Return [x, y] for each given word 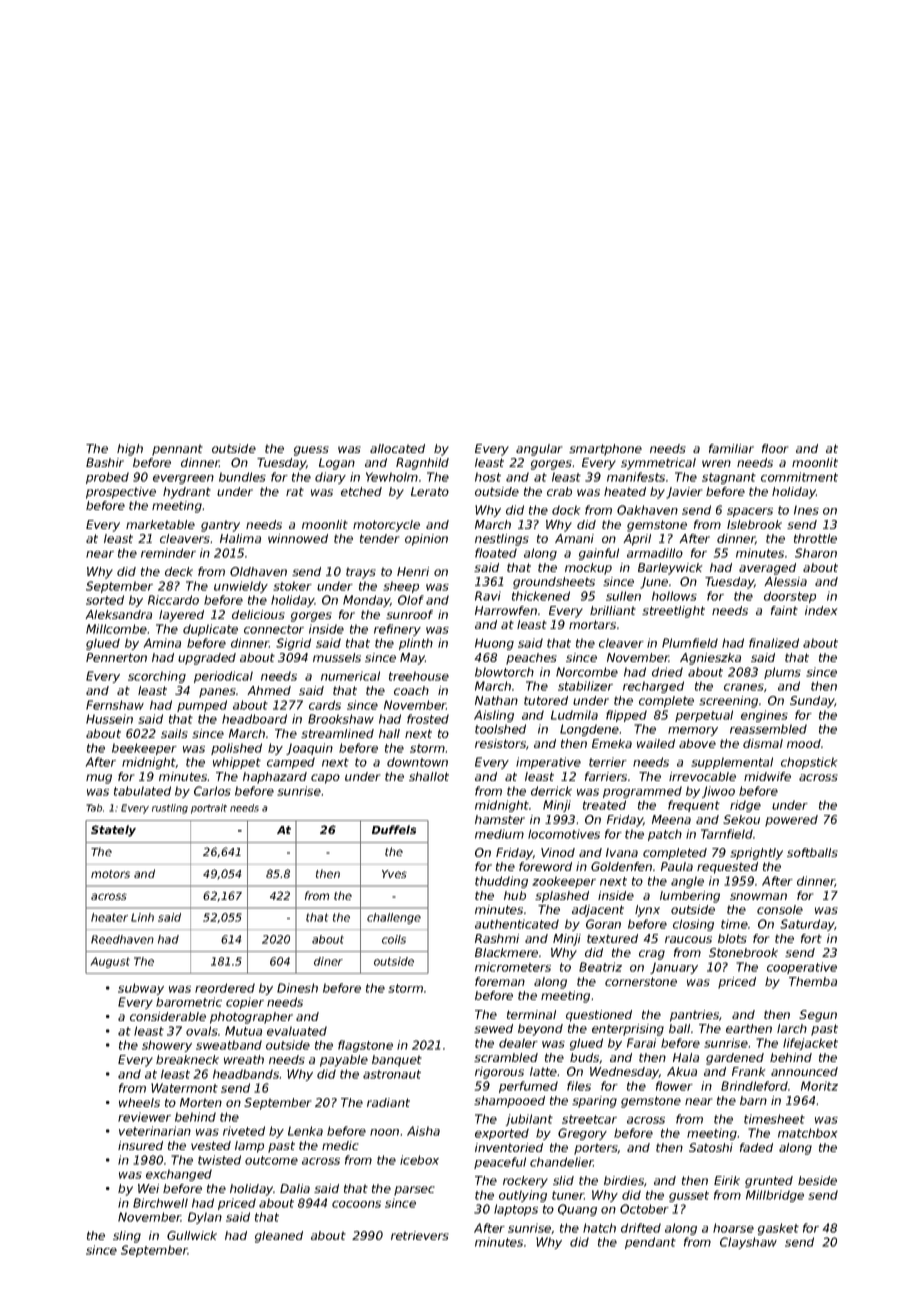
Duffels [394, 829]
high [130, 450]
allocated [397, 448]
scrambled [506, 1057]
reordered [225, 988]
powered [791, 821]
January [674, 968]
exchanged [179, 1175]
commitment [799, 477]
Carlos [212, 791]
